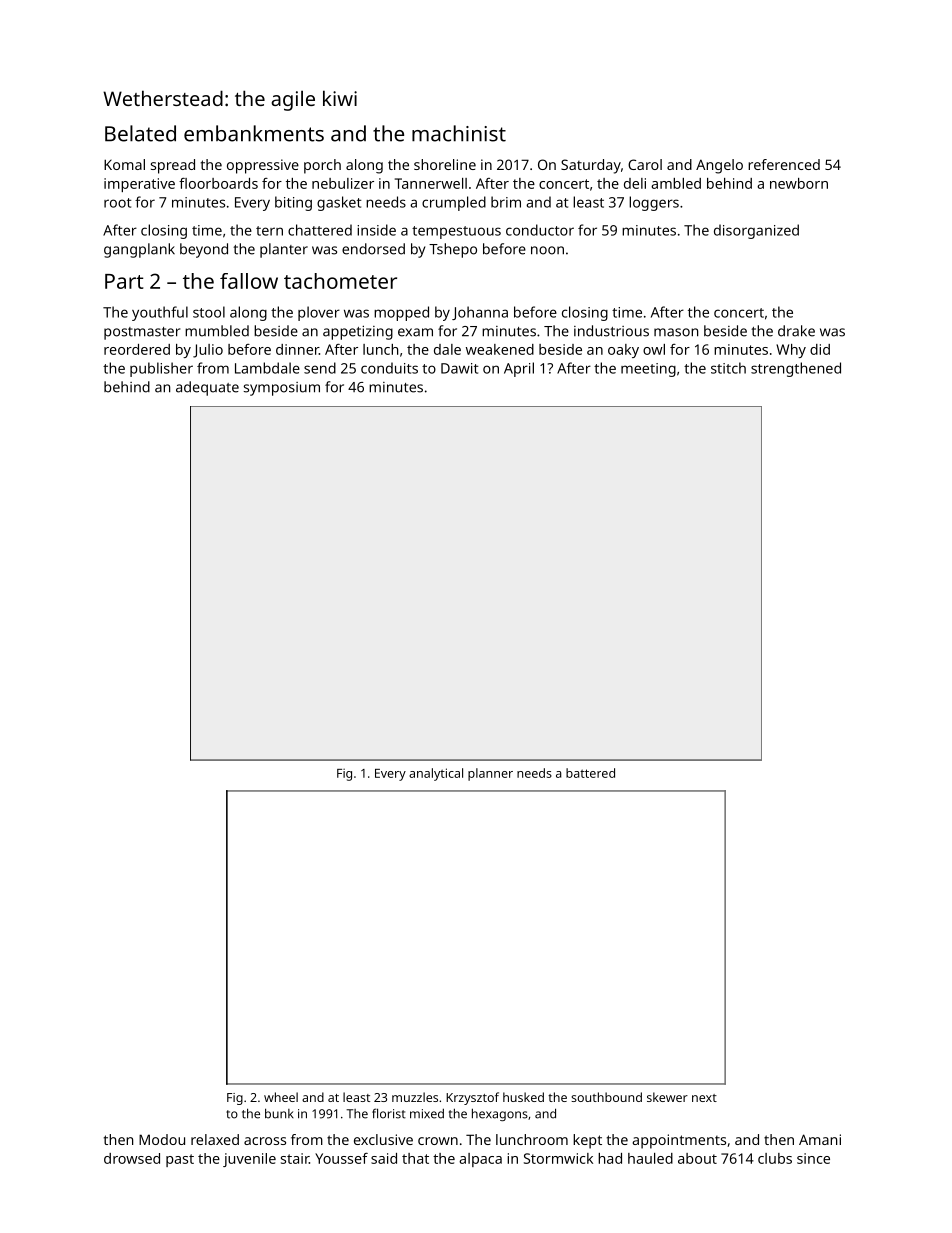 This document has width=952, height=1233. Describe the element at coordinates (384, 1158) in the document. I see `said` at that location.
